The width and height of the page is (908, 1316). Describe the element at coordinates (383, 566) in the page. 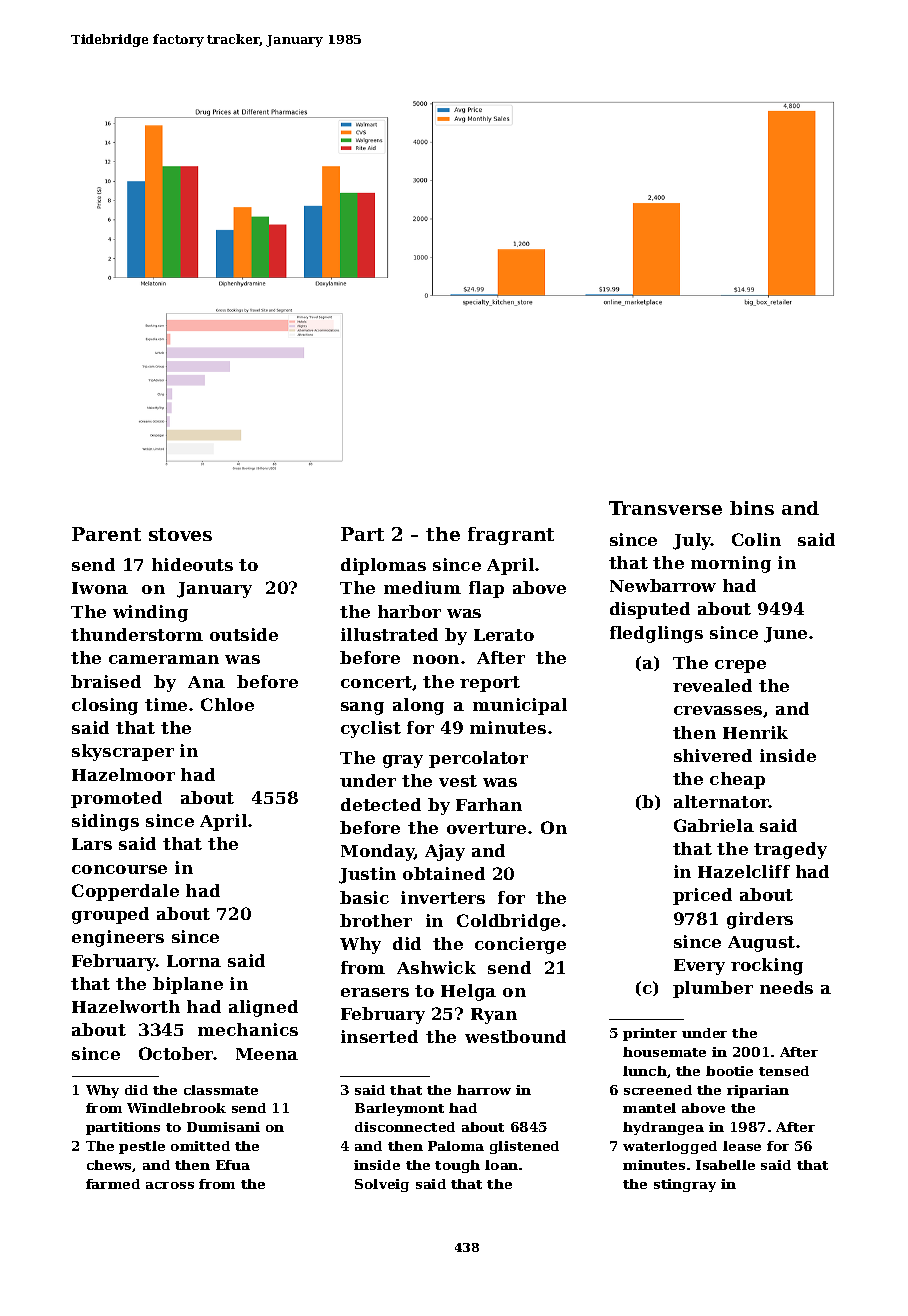

I see `diplomas` at that location.
